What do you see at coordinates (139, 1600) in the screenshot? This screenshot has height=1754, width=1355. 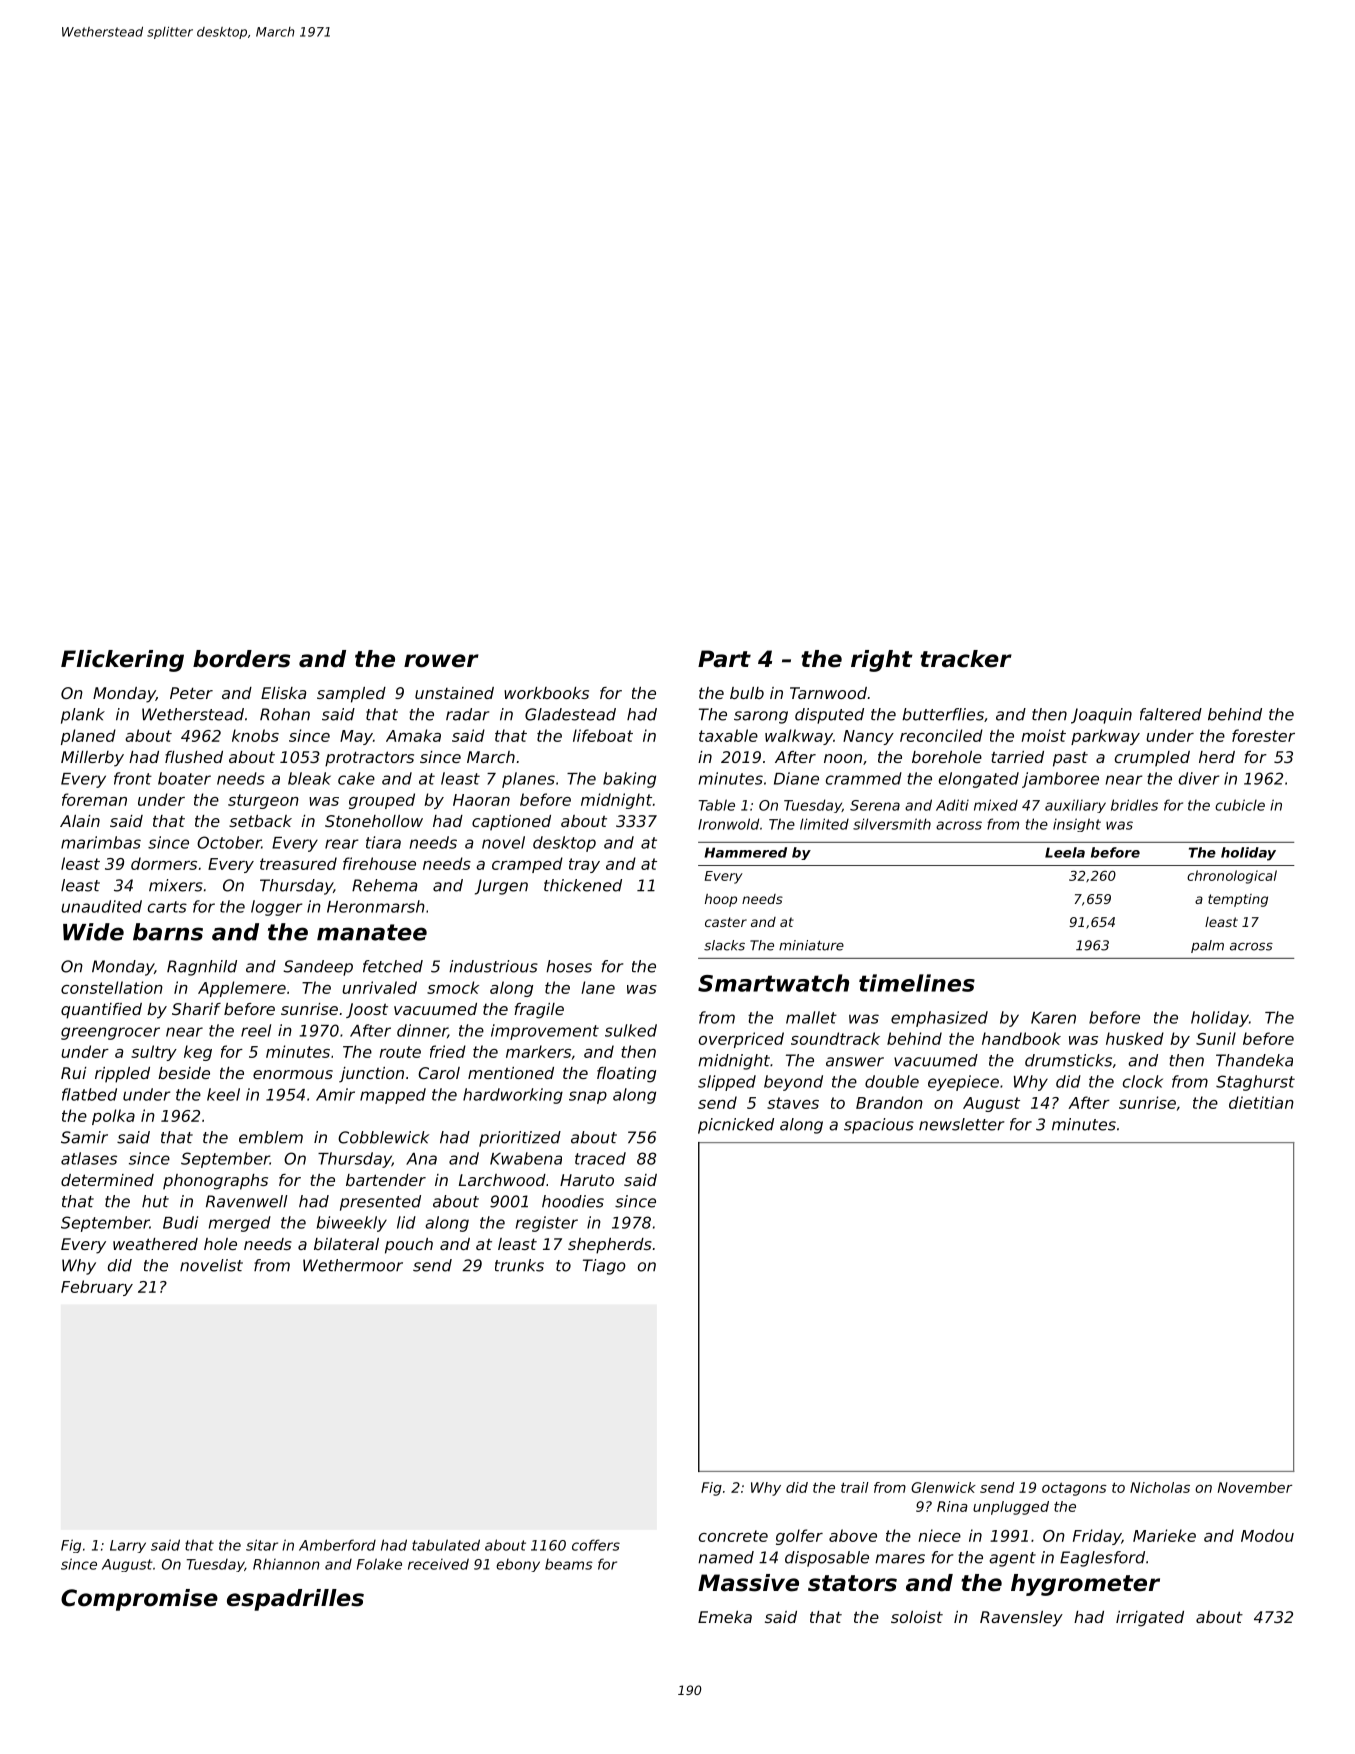 I see `Compromise` at bounding box center [139, 1600].
